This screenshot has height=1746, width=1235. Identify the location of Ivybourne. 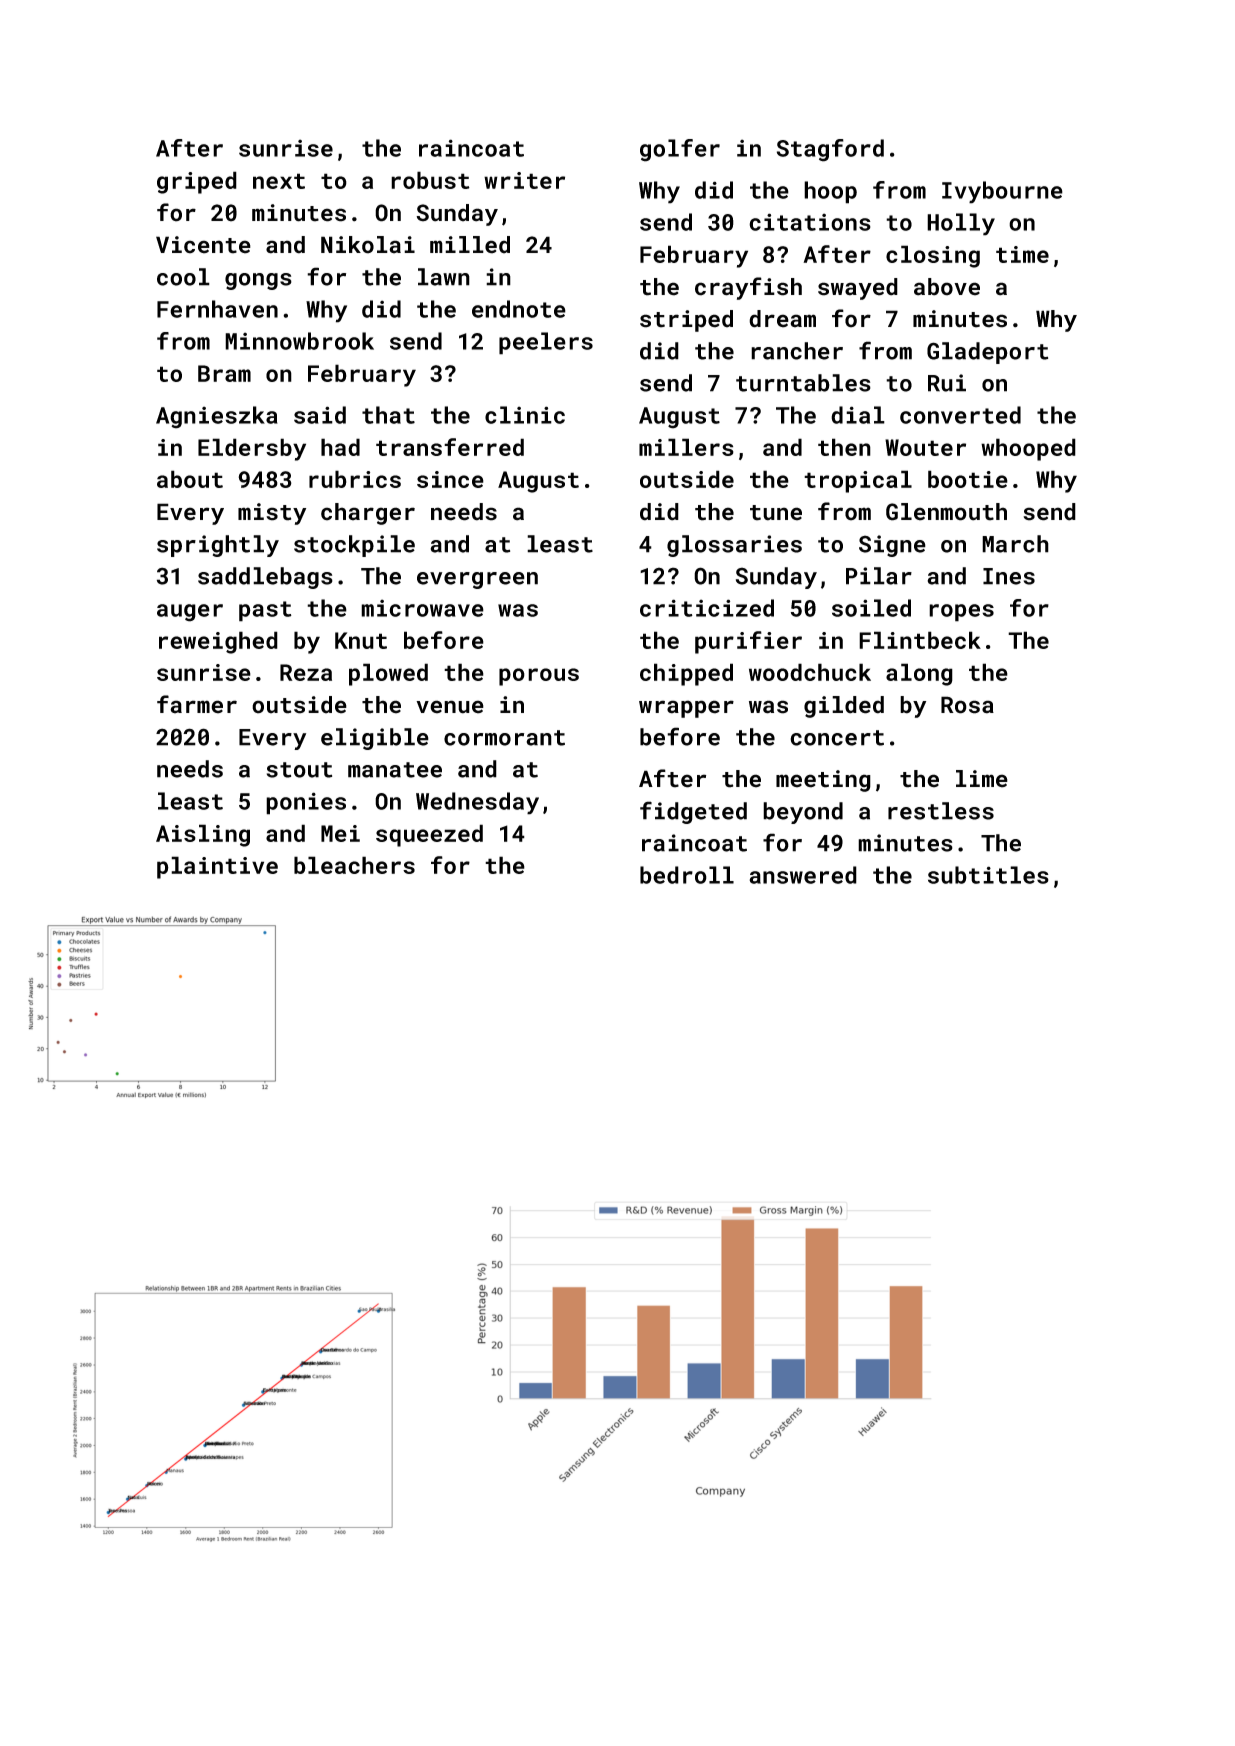
(1002, 192).
